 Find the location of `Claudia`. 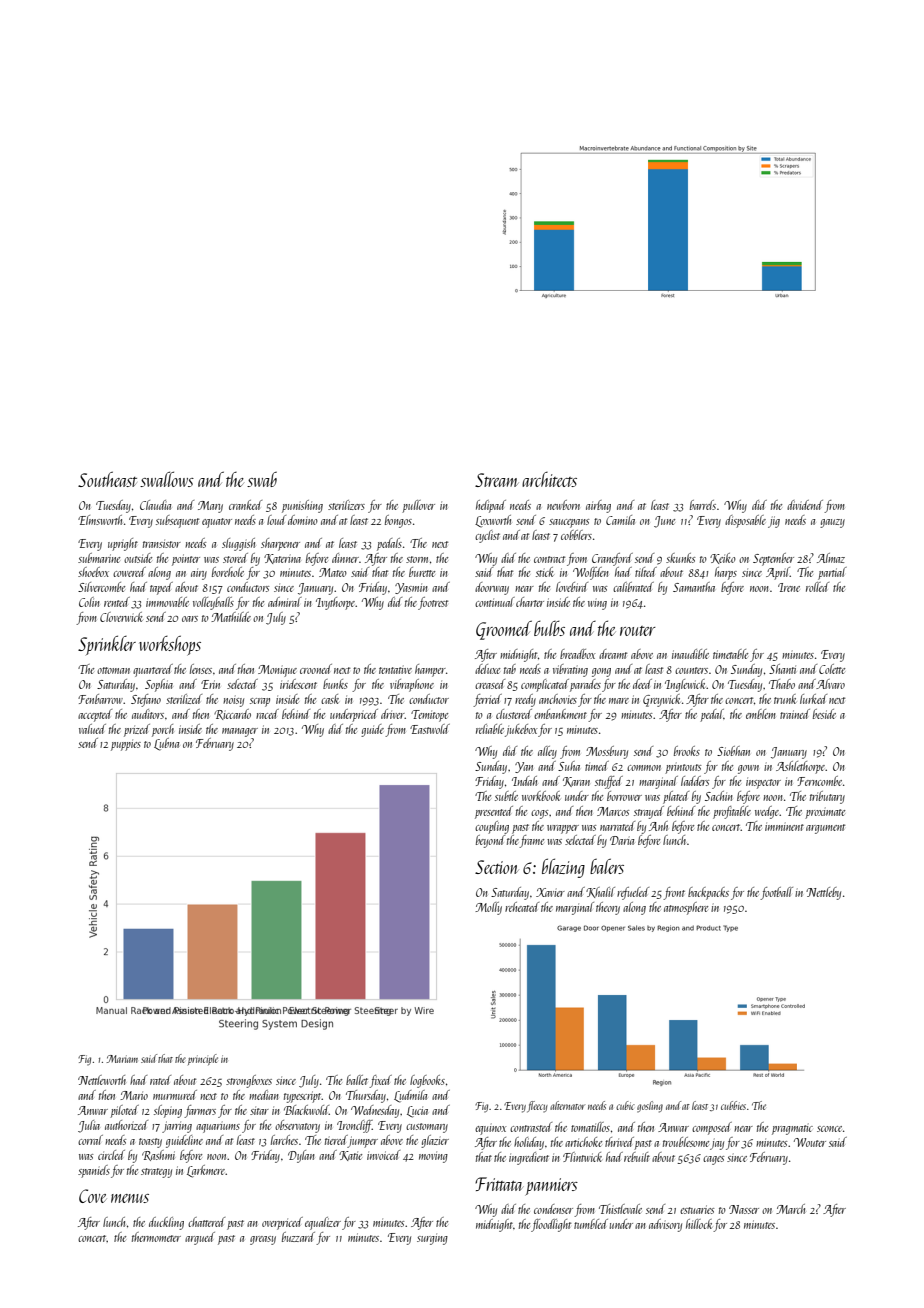

Claudia is located at coordinates (155, 505).
